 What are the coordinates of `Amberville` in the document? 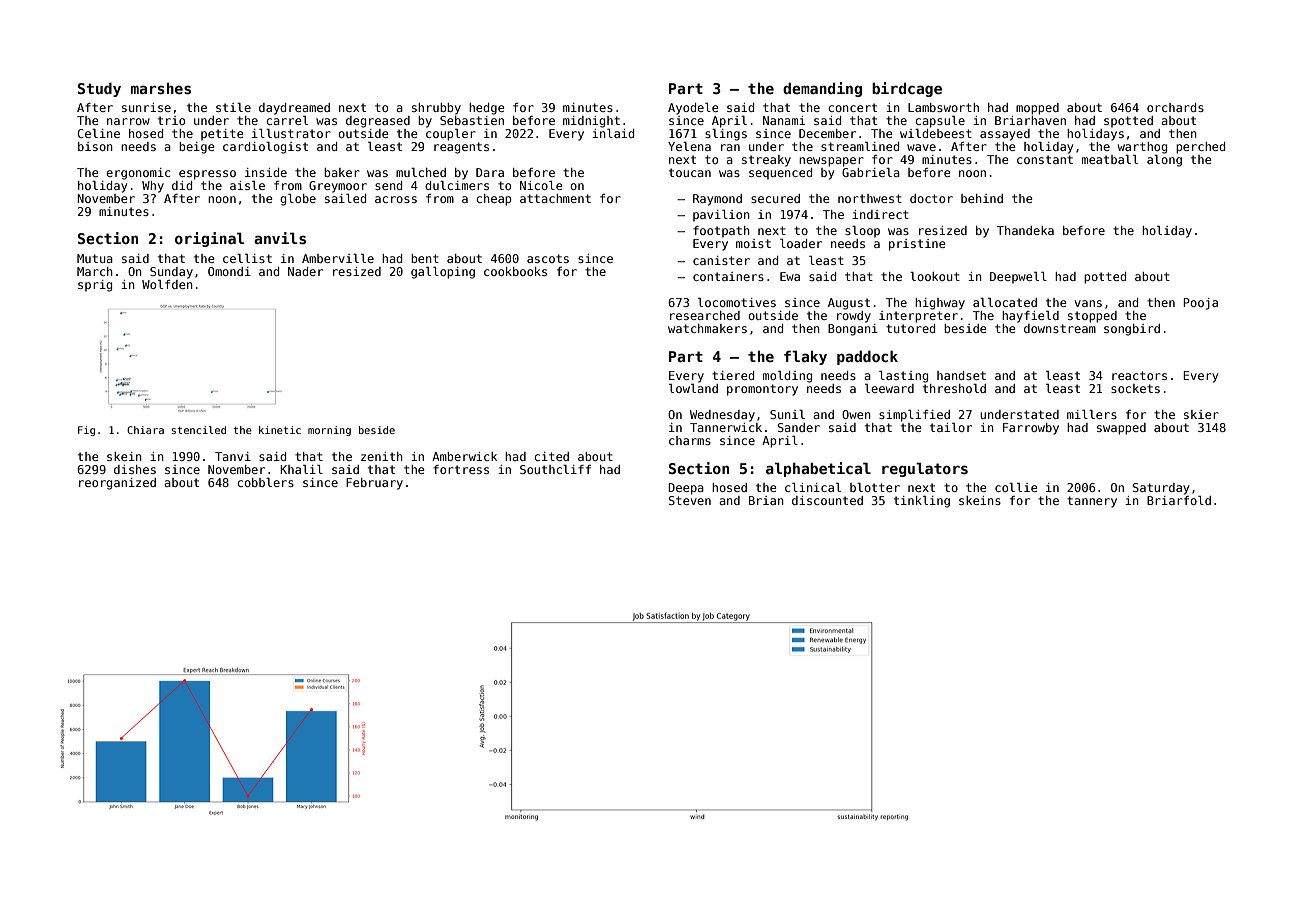 It's located at (338, 258).
